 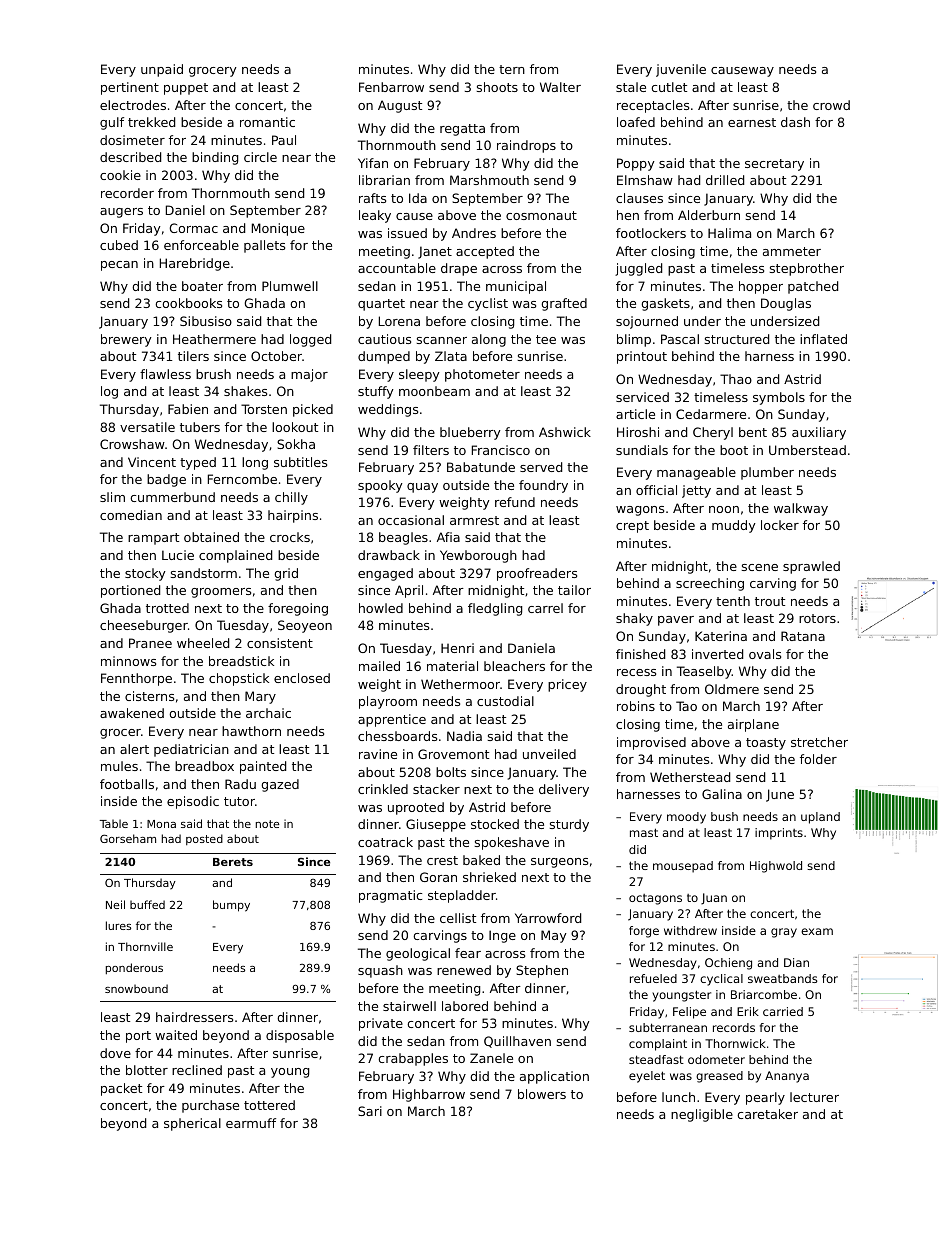 What do you see at coordinates (681, 70) in the screenshot?
I see `juvenile` at bounding box center [681, 70].
